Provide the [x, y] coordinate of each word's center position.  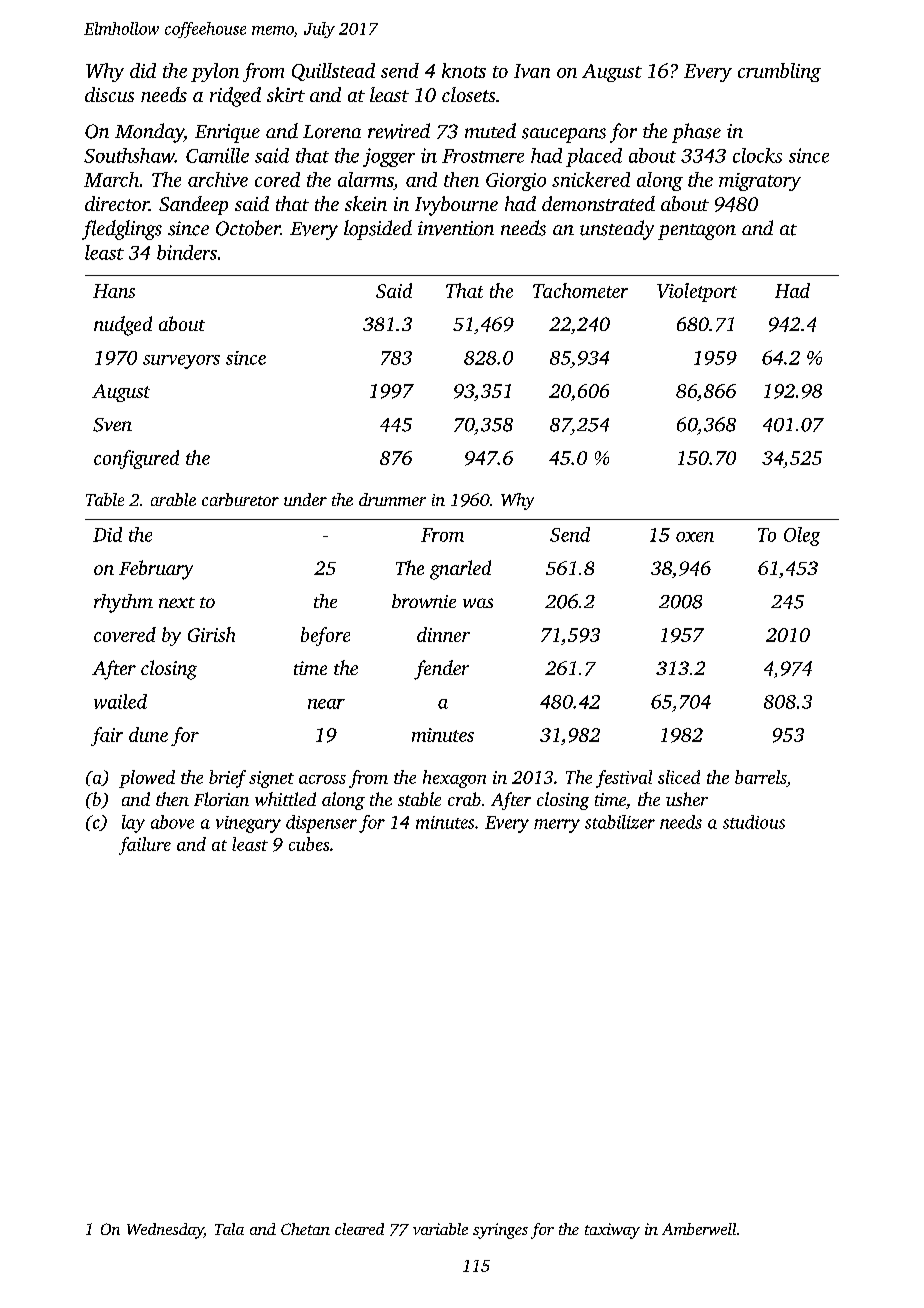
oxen [695, 537]
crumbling [779, 72]
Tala [229, 1229]
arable [173, 499]
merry [557, 826]
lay [133, 824]
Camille [217, 155]
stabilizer [620, 822]
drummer [392, 499]
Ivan [532, 71]
